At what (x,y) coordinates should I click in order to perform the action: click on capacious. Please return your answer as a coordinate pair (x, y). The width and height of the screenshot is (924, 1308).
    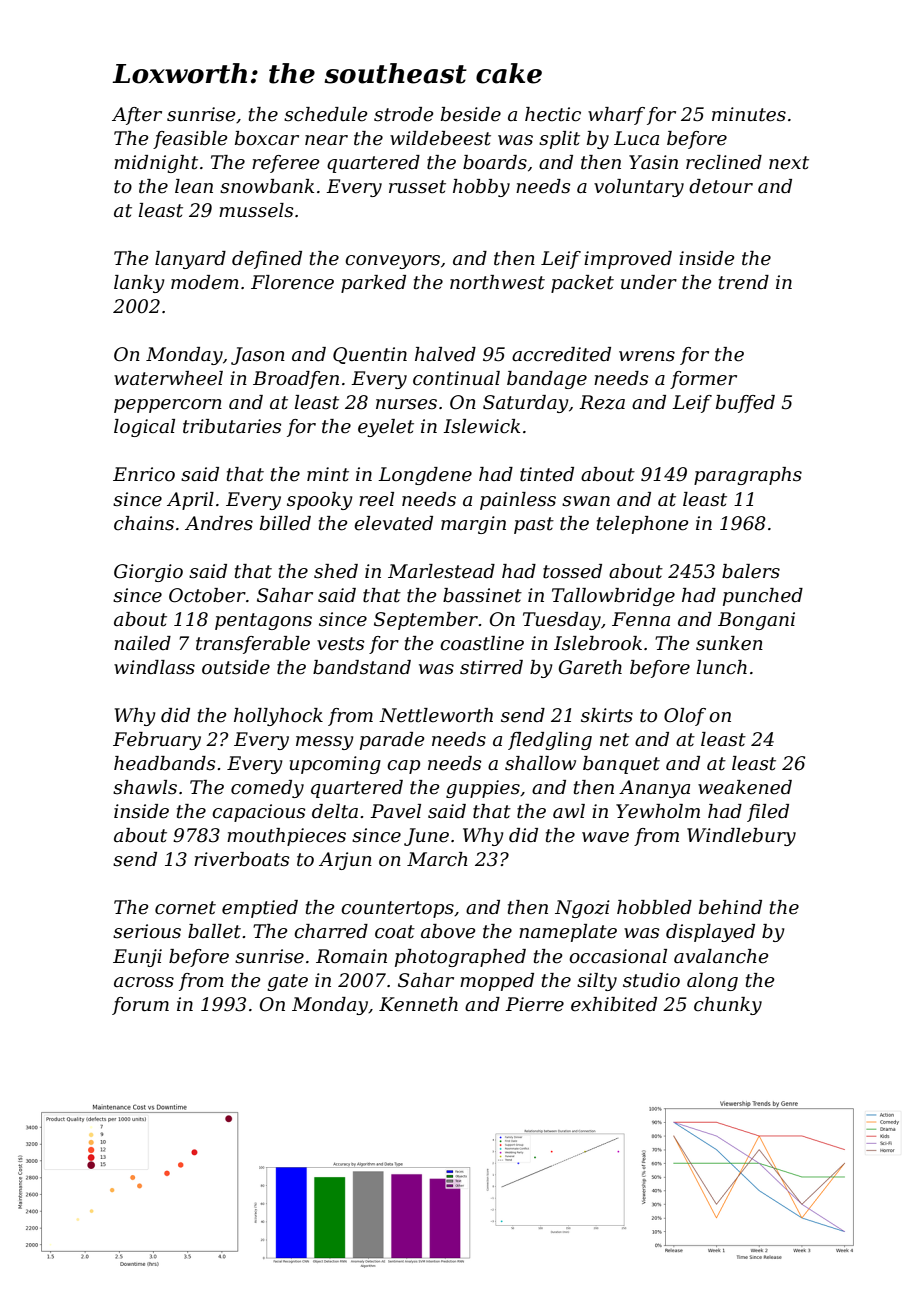
    Looking at the image, I should click on (258, 813).
